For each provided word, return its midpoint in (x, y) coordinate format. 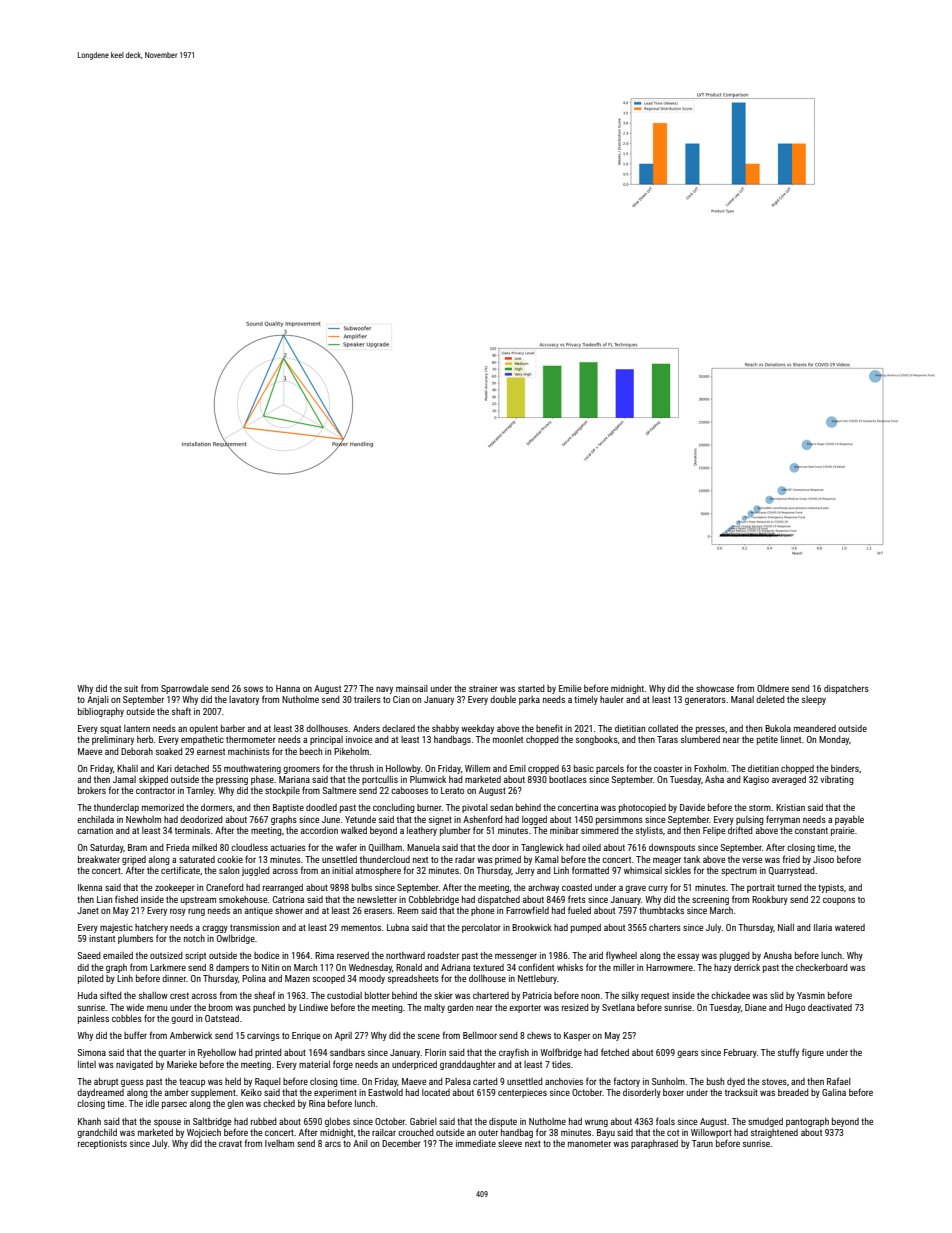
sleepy (814, 700)
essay (688, 957)
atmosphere (378, 871)
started (531, 688)
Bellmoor (480, 1035)
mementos (361, 927)
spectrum (739, 871)
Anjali (98, 700)
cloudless (249, 847)
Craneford (225, 887)
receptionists (102, 1144)
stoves (774, 1081)
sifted (111, 995)
